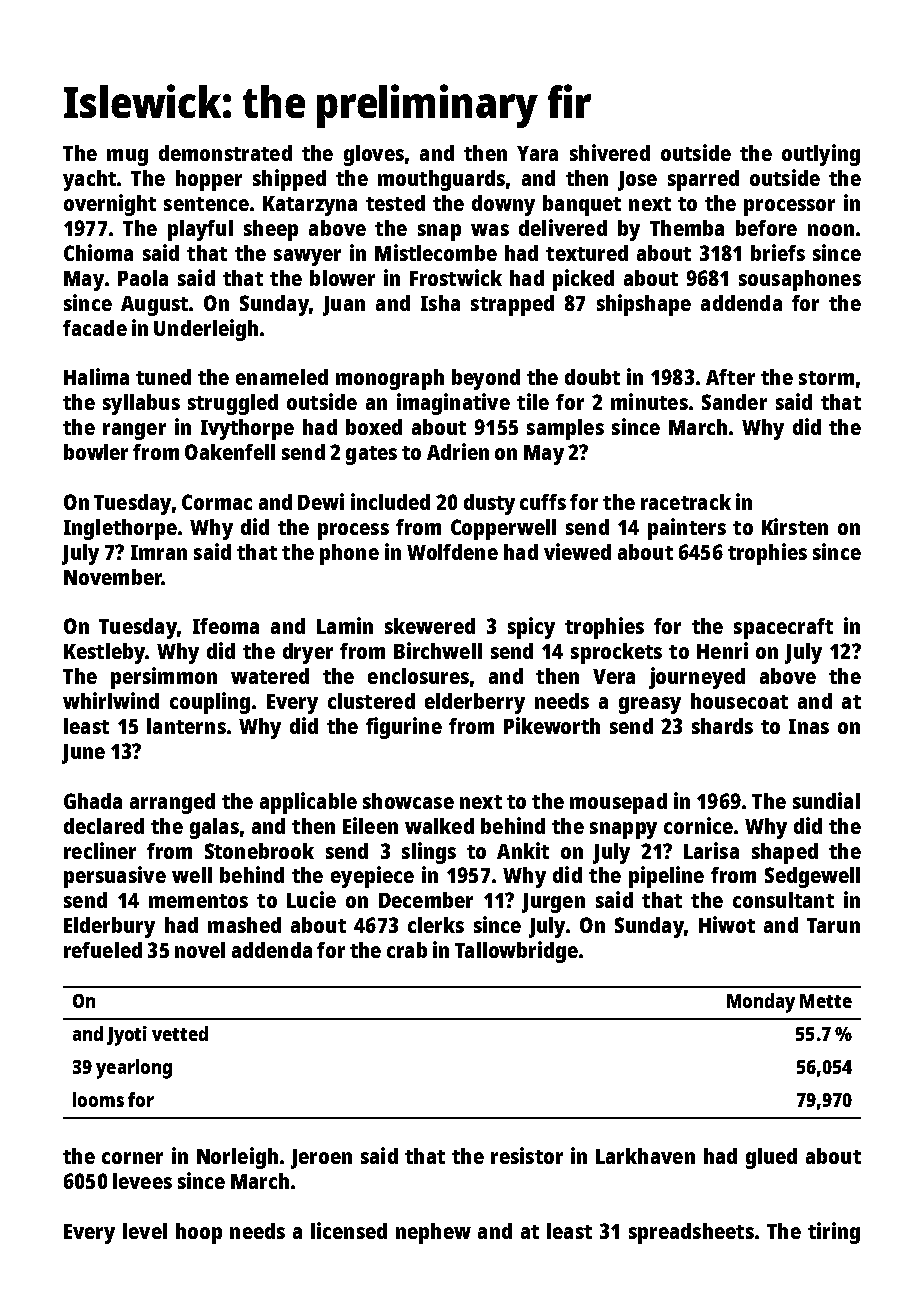 This screenshot has height=1311, width=924. I want to click on gloves, so click(374, 155).
